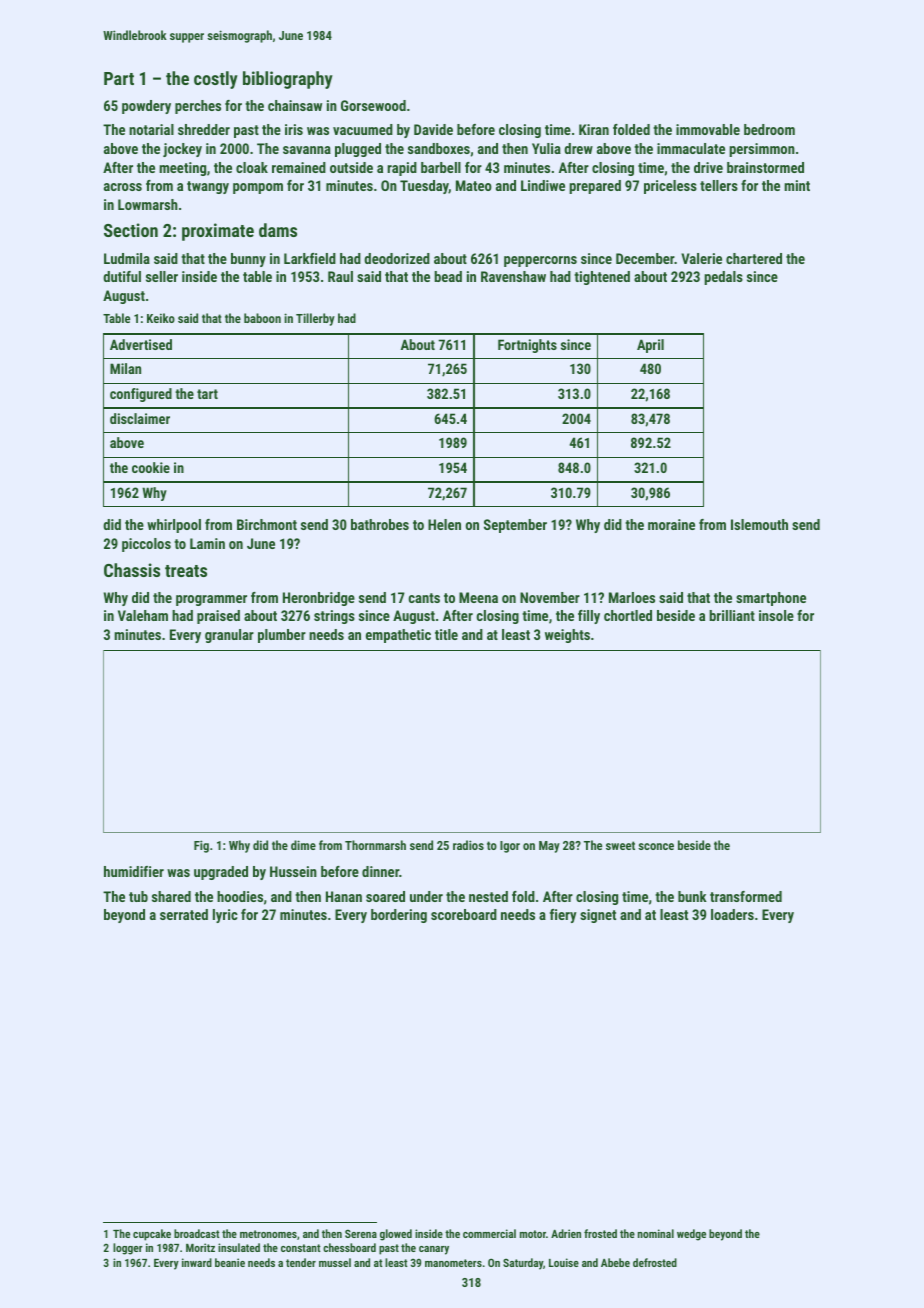  I want to click on wedge, so click(691, 1235).
